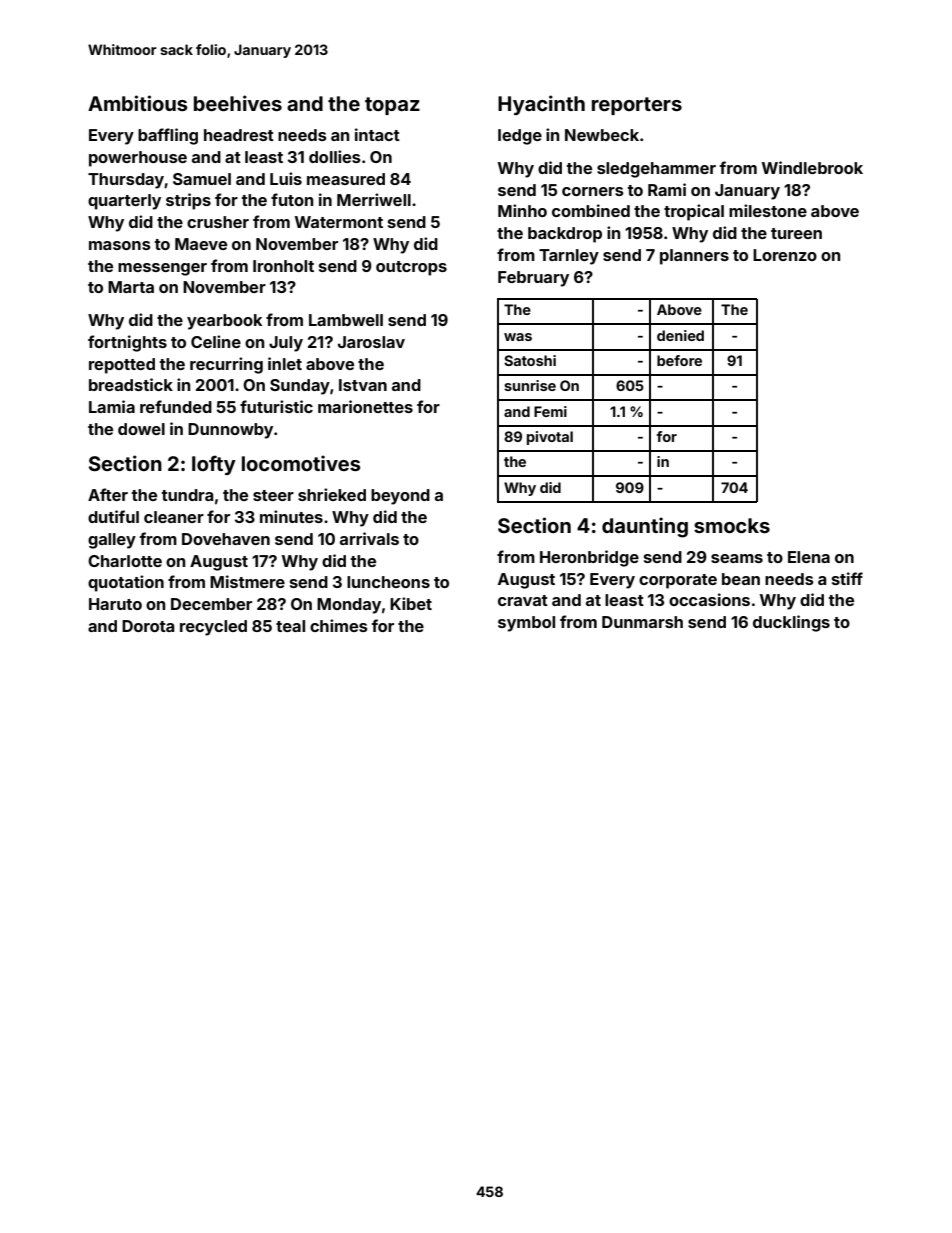 Image resolution: width=952 pixels, height=1233 pixels. I want to click on outcrops, so click(411, 268).
